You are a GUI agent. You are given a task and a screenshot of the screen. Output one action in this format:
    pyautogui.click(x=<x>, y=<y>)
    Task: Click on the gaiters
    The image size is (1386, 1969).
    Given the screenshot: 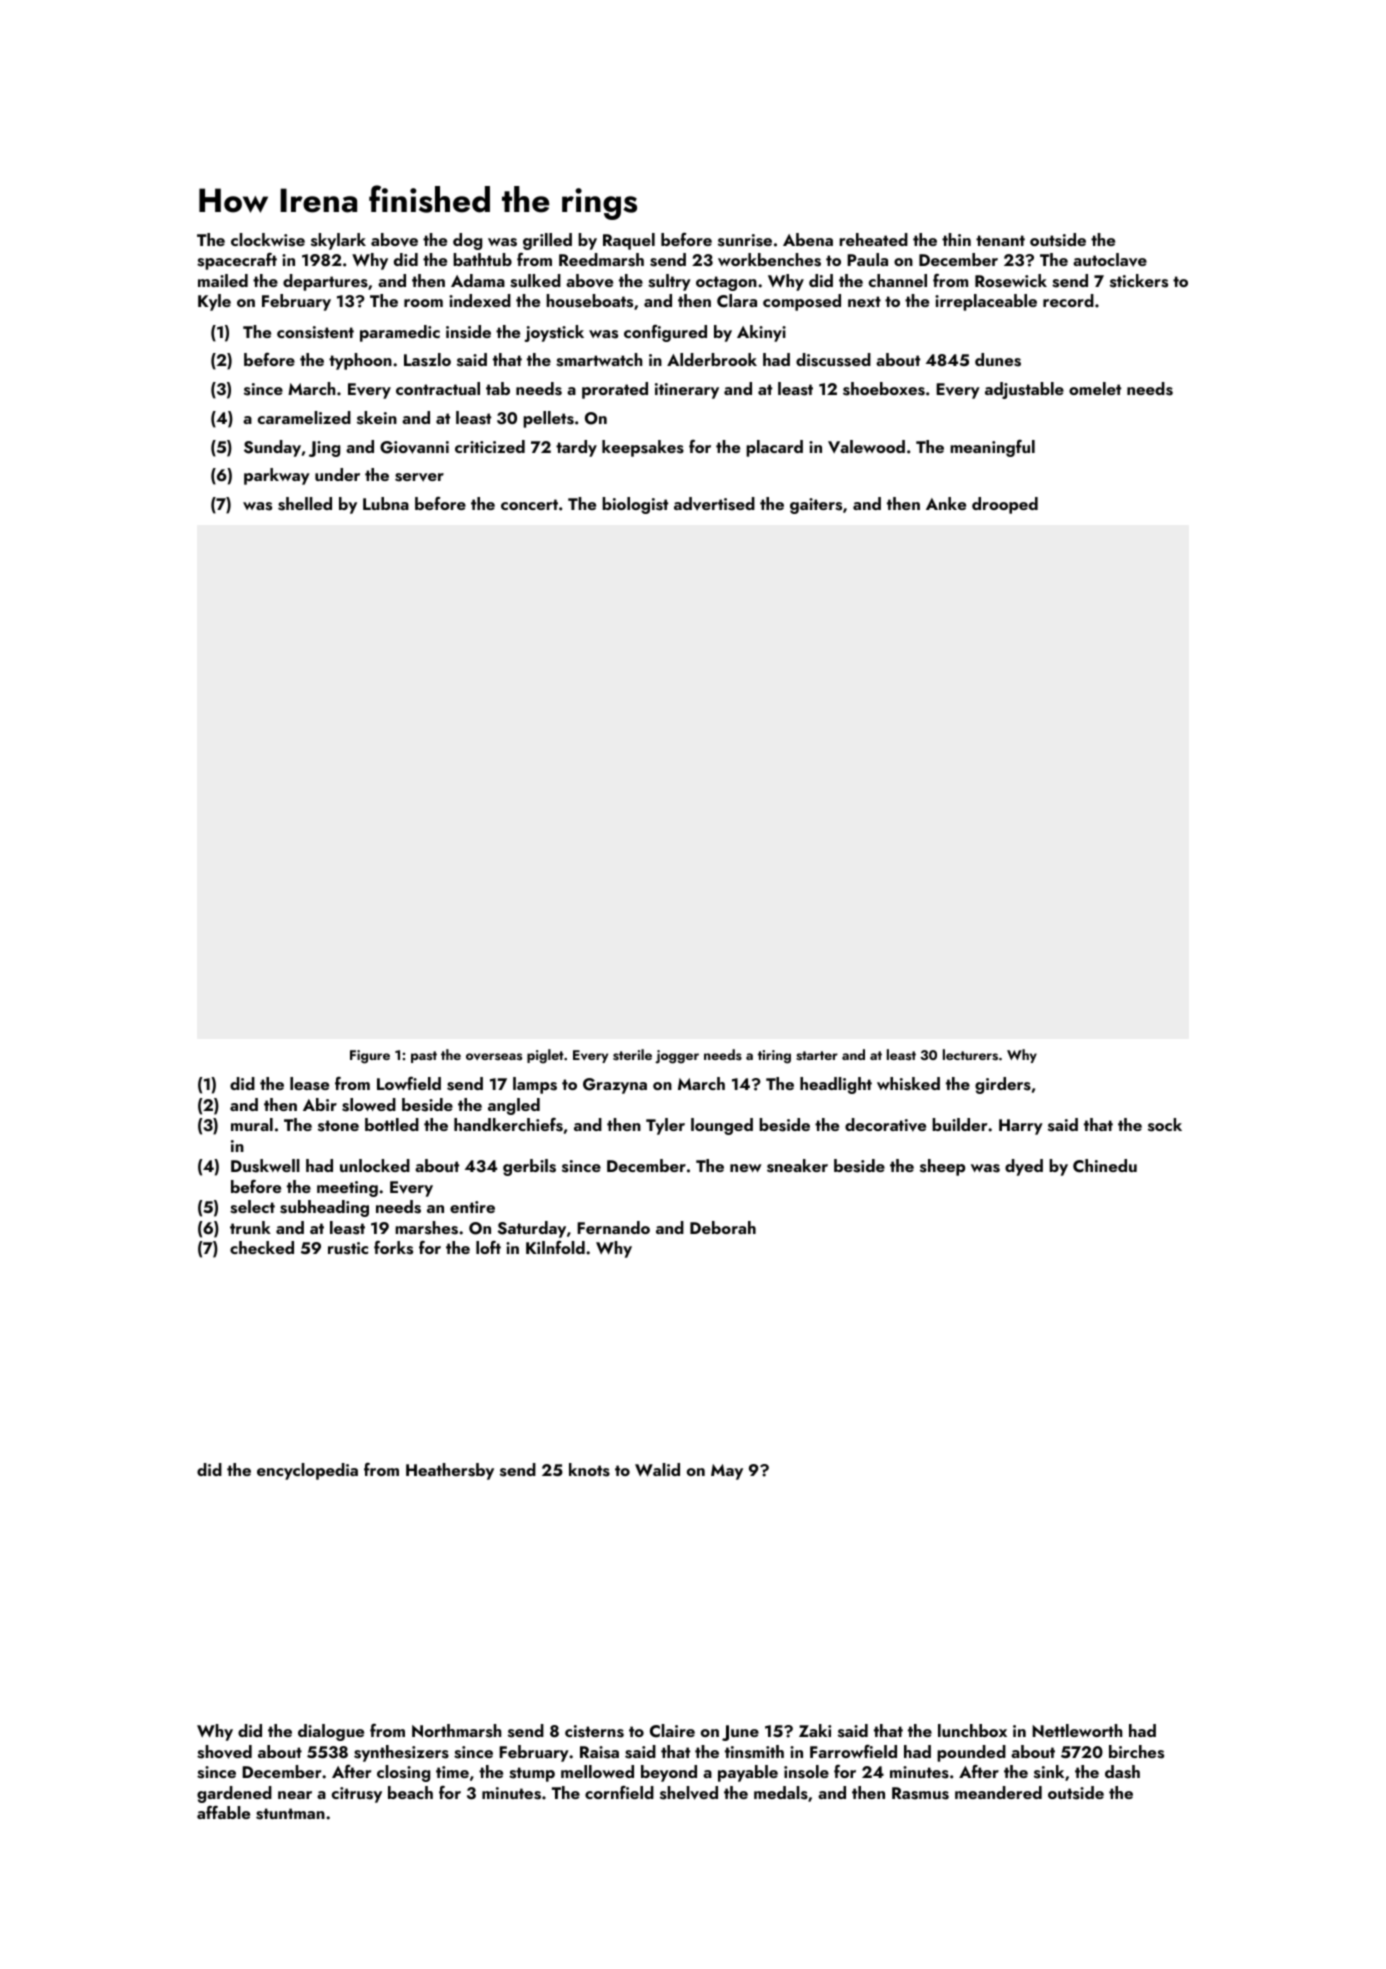 What is the action you would take?
    pyautogui.click(x=816, y=506)
